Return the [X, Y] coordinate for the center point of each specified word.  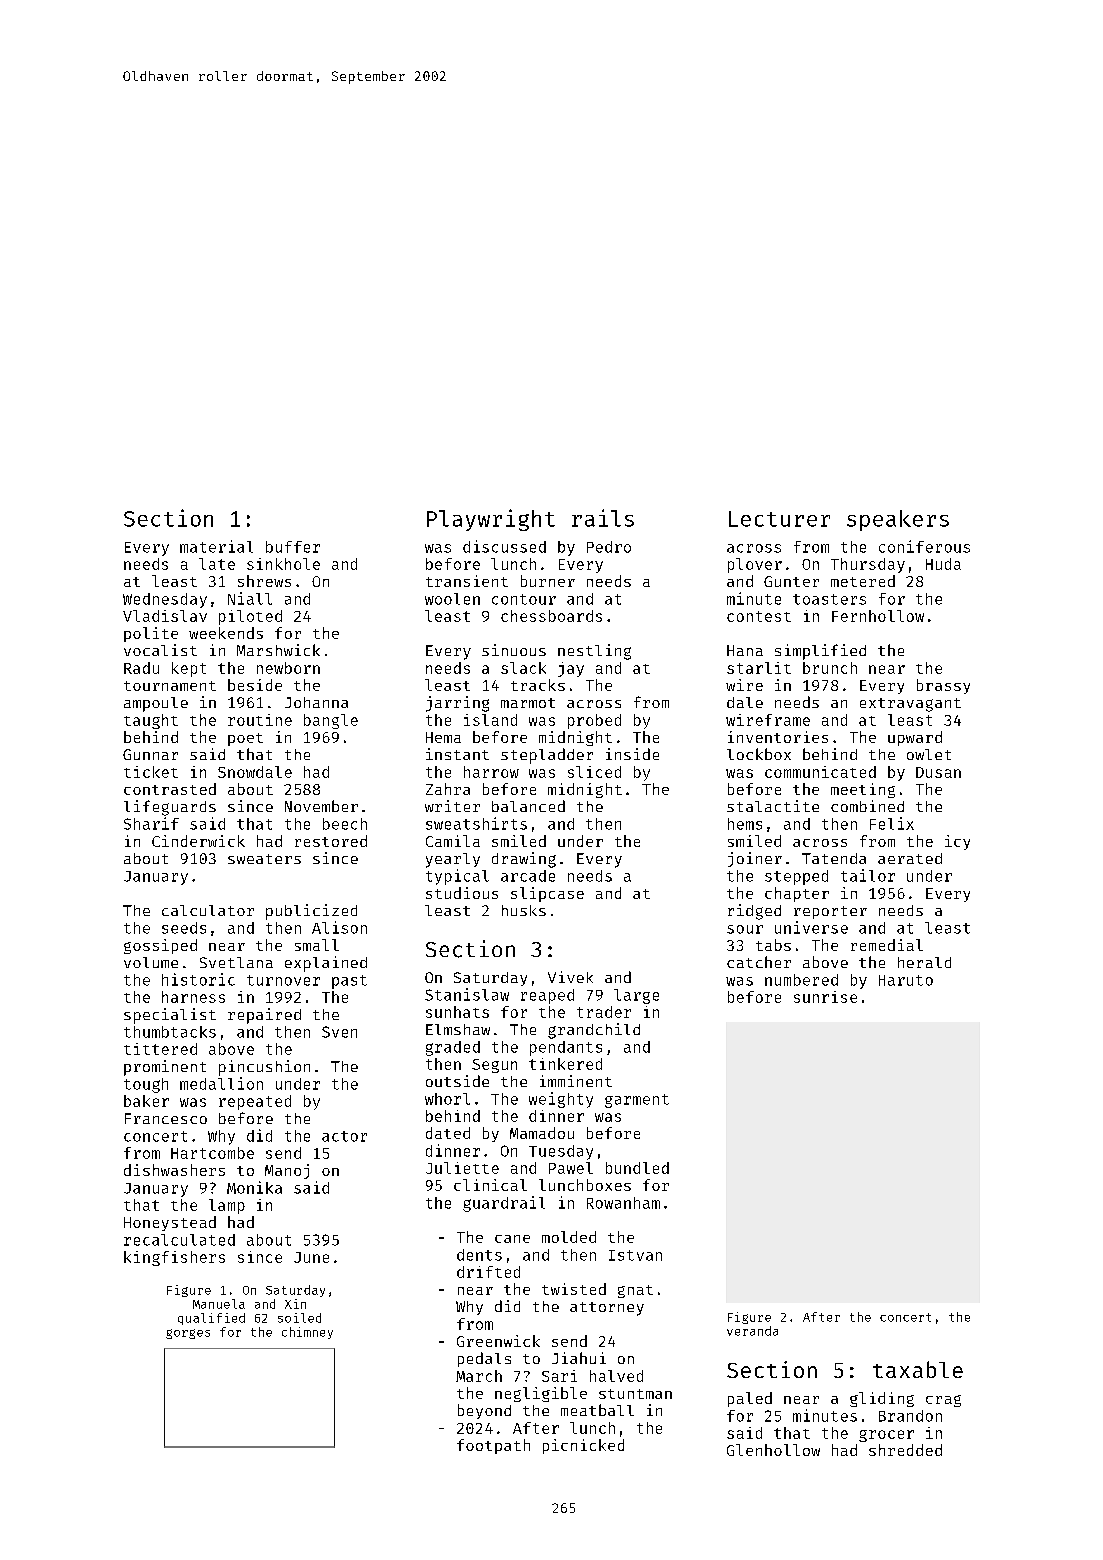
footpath [493, 1446]
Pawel [571, 1168]
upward [915, 738]
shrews [264, 581]
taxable [918, 1369]
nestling [594, 652]
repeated [255, 1102]
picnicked [583, 1446]
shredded [905, 1450]
